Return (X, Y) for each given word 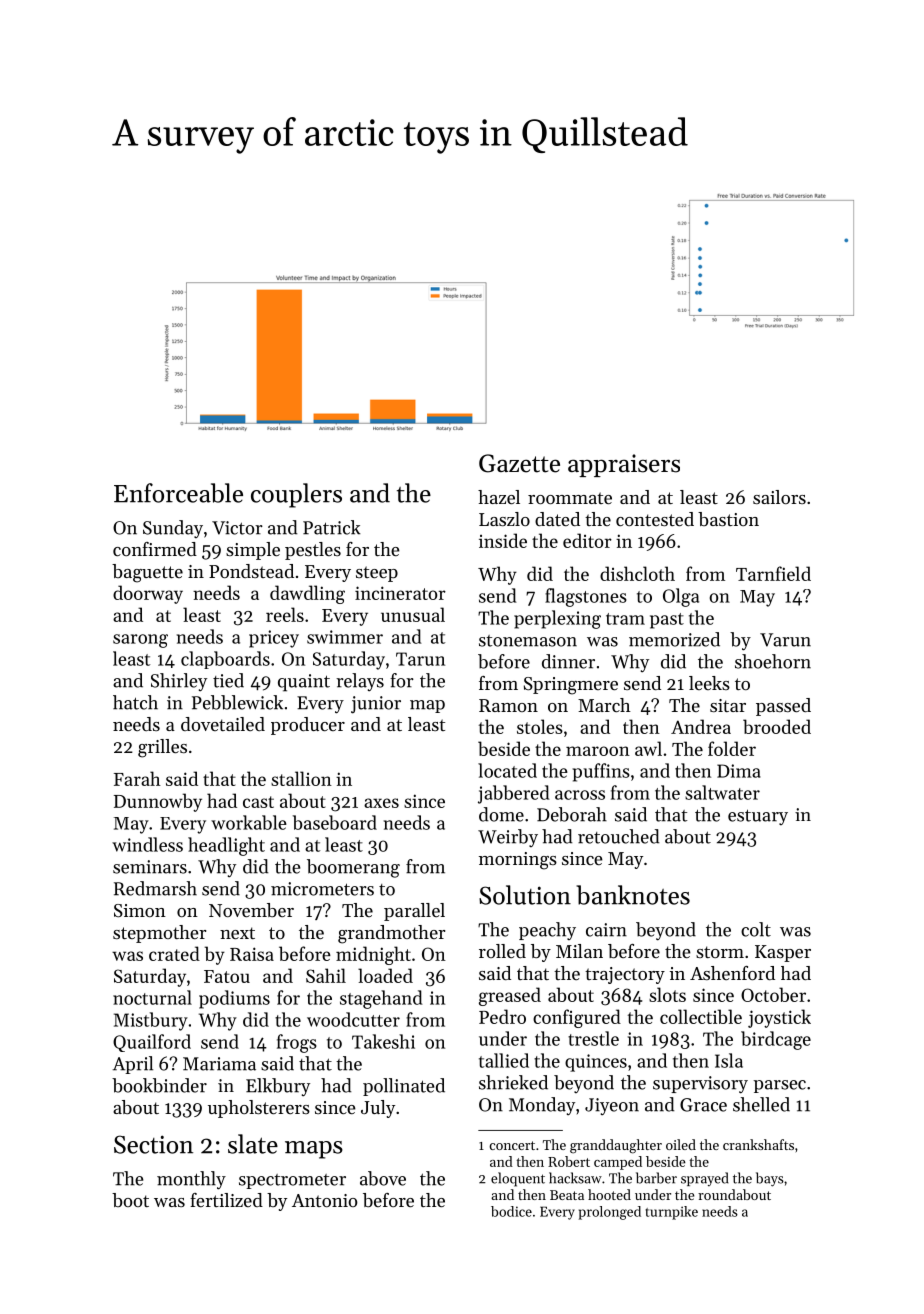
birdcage (776, 1040)
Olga (681, 597)
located (507, 770)
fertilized (226, 1200)
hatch (135, 702)
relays (360, 682)
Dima (739, 771)
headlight (226, 846)
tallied (504, 1060)
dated (557, 519)
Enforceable (178, 493)
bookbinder (159, 1085)
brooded (777, 726)
